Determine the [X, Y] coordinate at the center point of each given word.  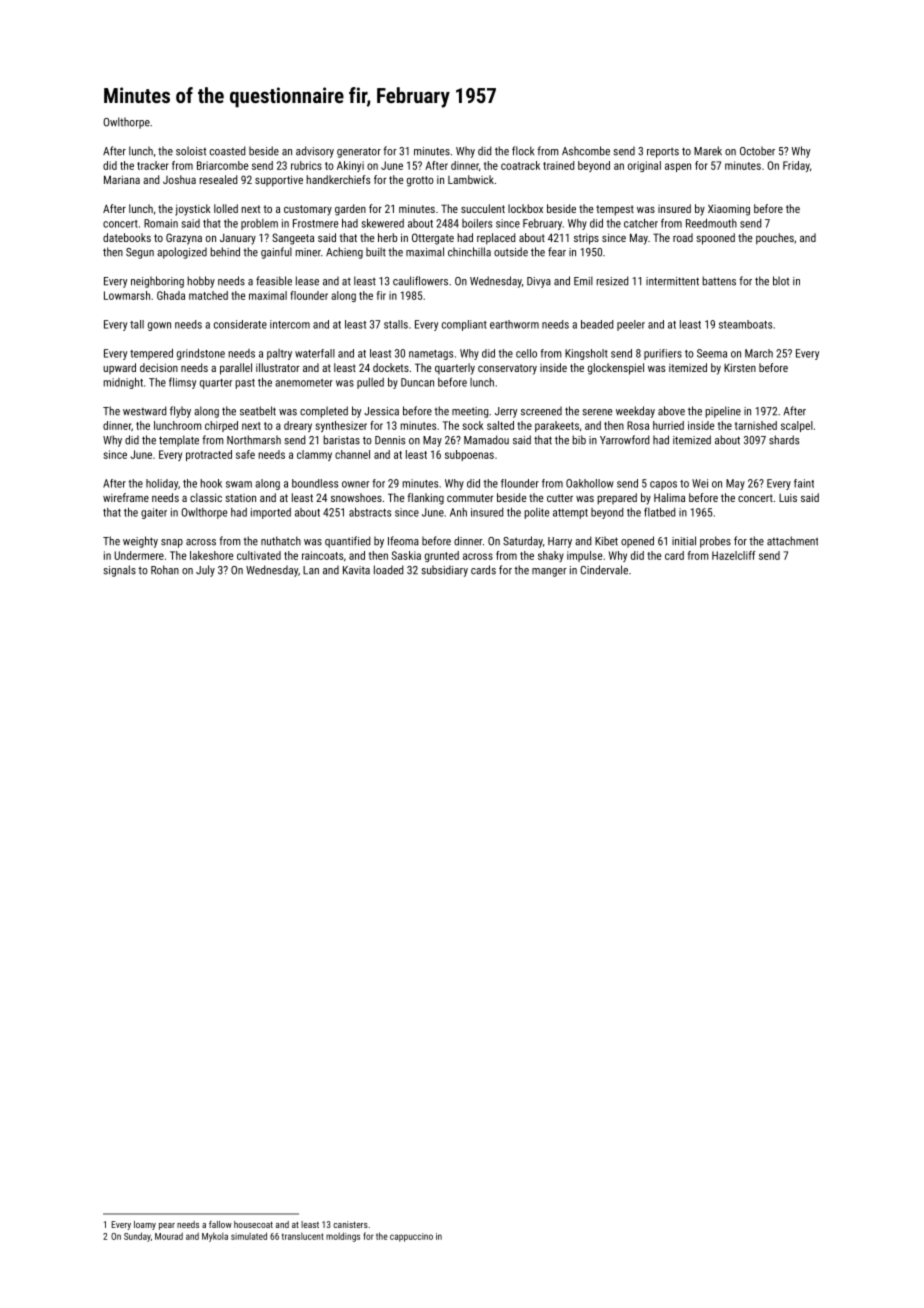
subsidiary [445, 571]
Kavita [356, 570]
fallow [220, 1224]
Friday [796, 166]
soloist [191, 151]
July [205, 571]
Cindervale [604, 570]
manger [549, 572]
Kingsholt [586, 354]
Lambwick [471, 179]
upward [119, 368]
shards [784, 440]
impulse [584, 556]
